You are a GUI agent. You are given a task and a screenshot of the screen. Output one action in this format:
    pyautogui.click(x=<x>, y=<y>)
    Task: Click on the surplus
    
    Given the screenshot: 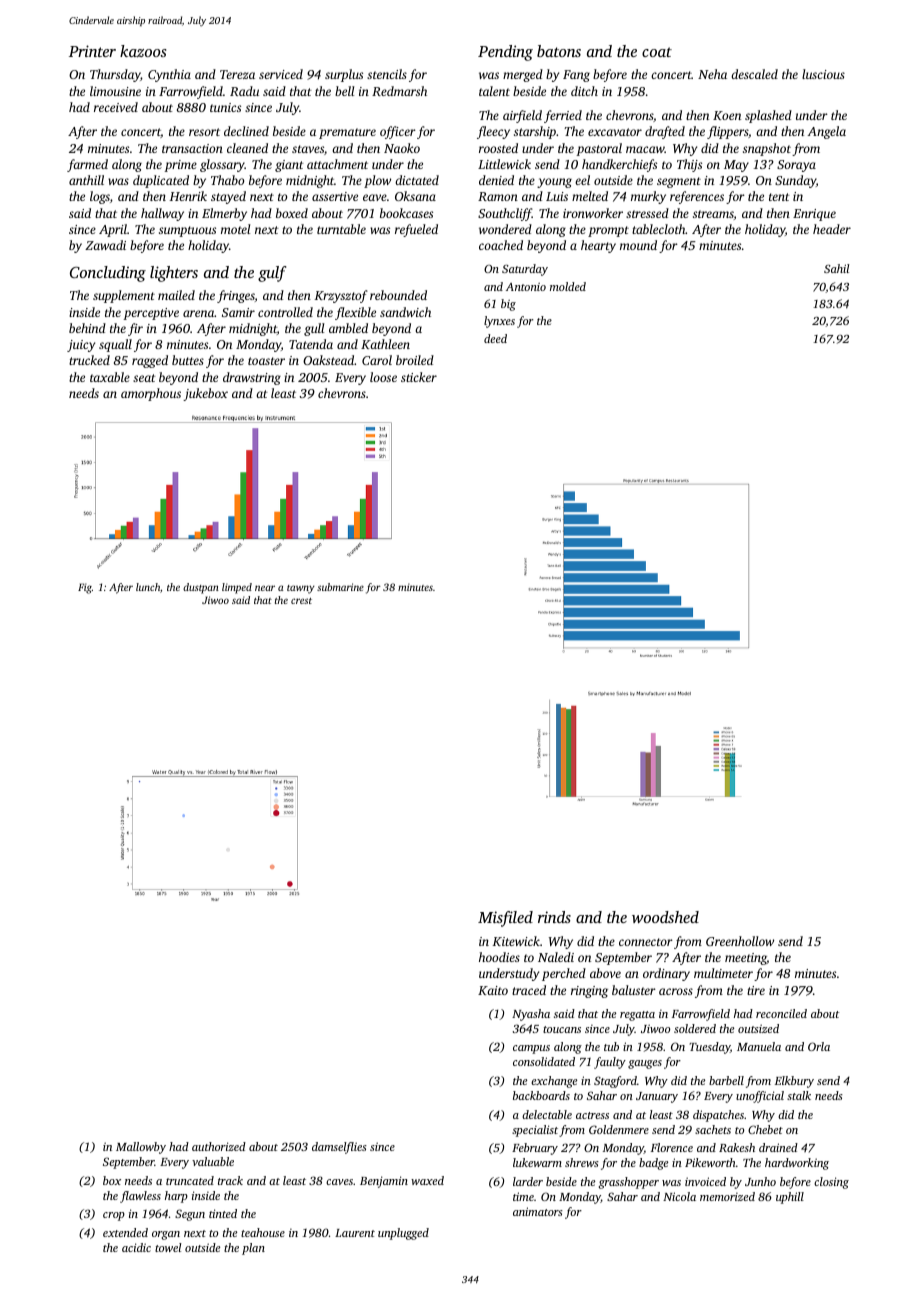 What is the action you would take?
    pyautogui.click(x=344, y=75)
